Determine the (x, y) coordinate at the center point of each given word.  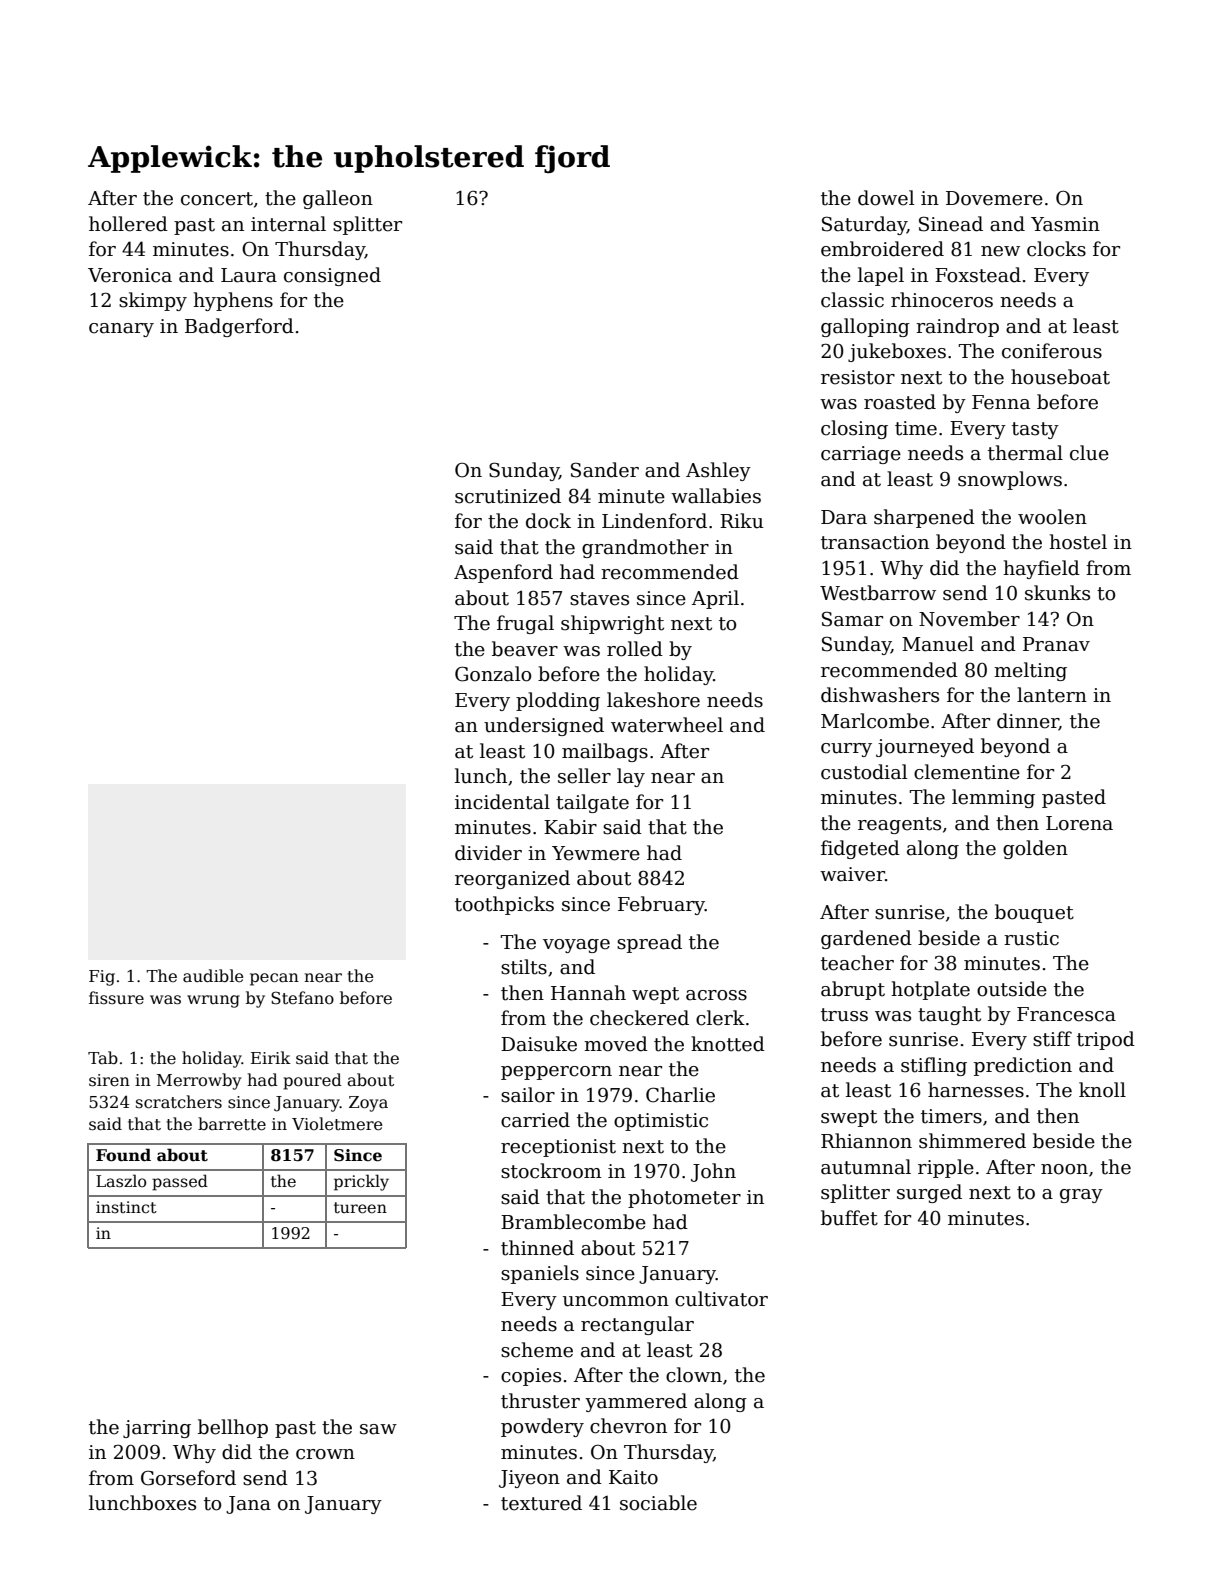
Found (123, 1155)
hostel (1078, 542)
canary (121, 330)
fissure (116, 998)
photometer (684, 1198)
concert (217, 199)
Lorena (1079, 823)
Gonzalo (493, 674)
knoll (1102, 1090)
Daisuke (539, 1044)
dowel (886, 198)
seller (584, 776)
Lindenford (654, 521)
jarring (157, 1429)
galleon (338, 199)
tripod (1106, 1040)
